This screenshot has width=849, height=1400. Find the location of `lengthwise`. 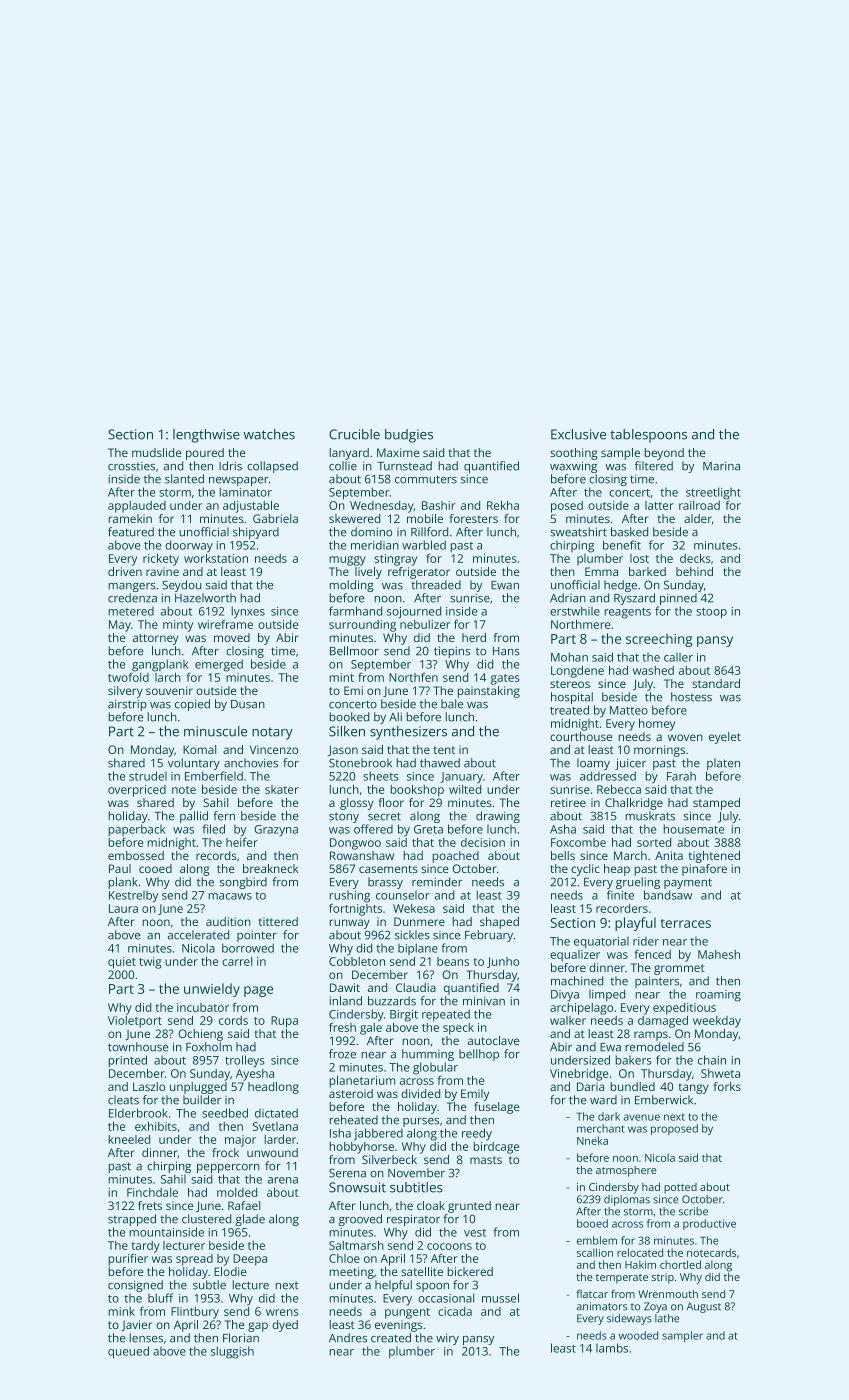

lengthwise is located at coordinates (206, 436).
